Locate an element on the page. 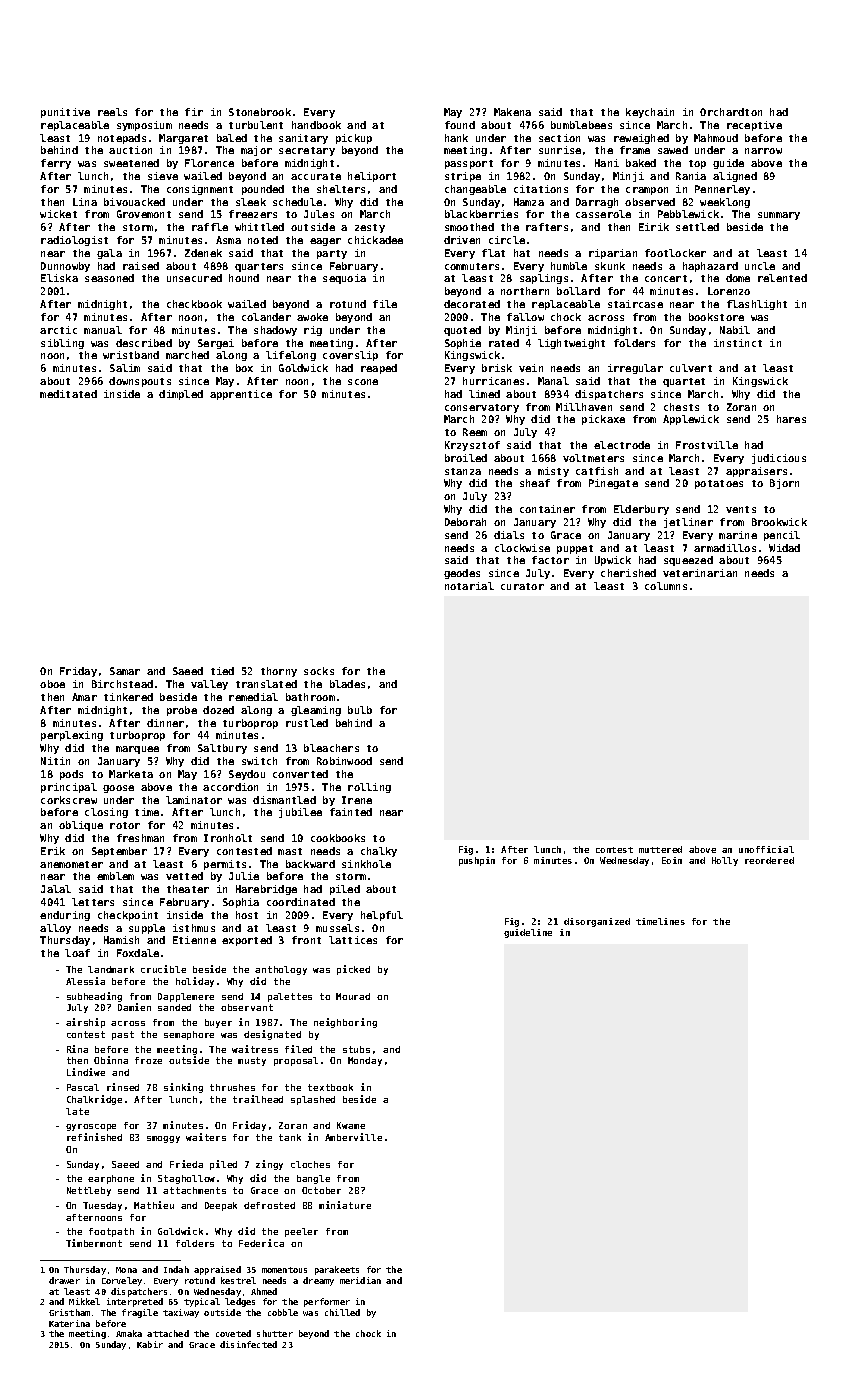 This document has width=849, height=1400. keychain is located at coordinates (650, 113).
